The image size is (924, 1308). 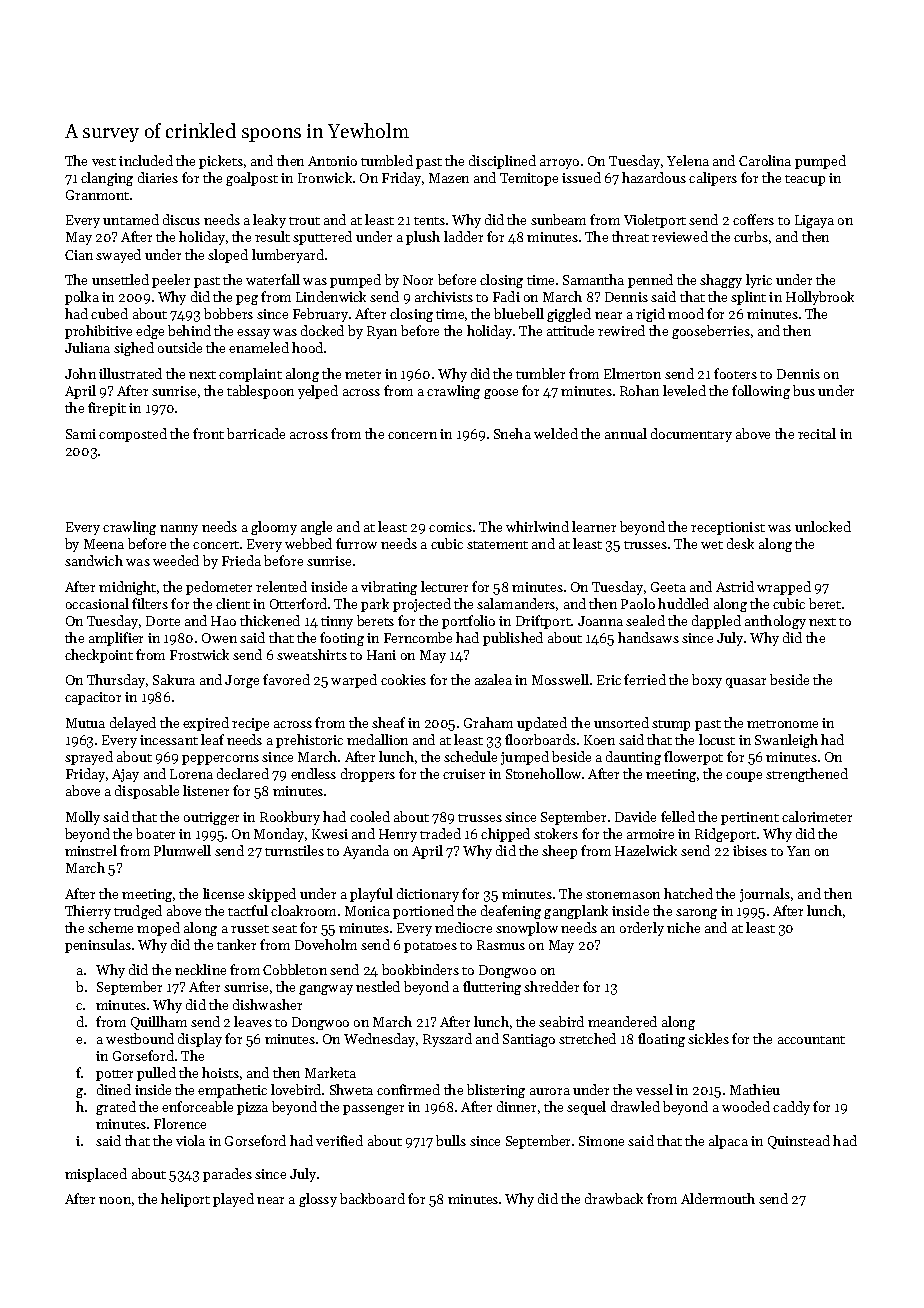 I want to click on boater, so click(x=155, y=833).
